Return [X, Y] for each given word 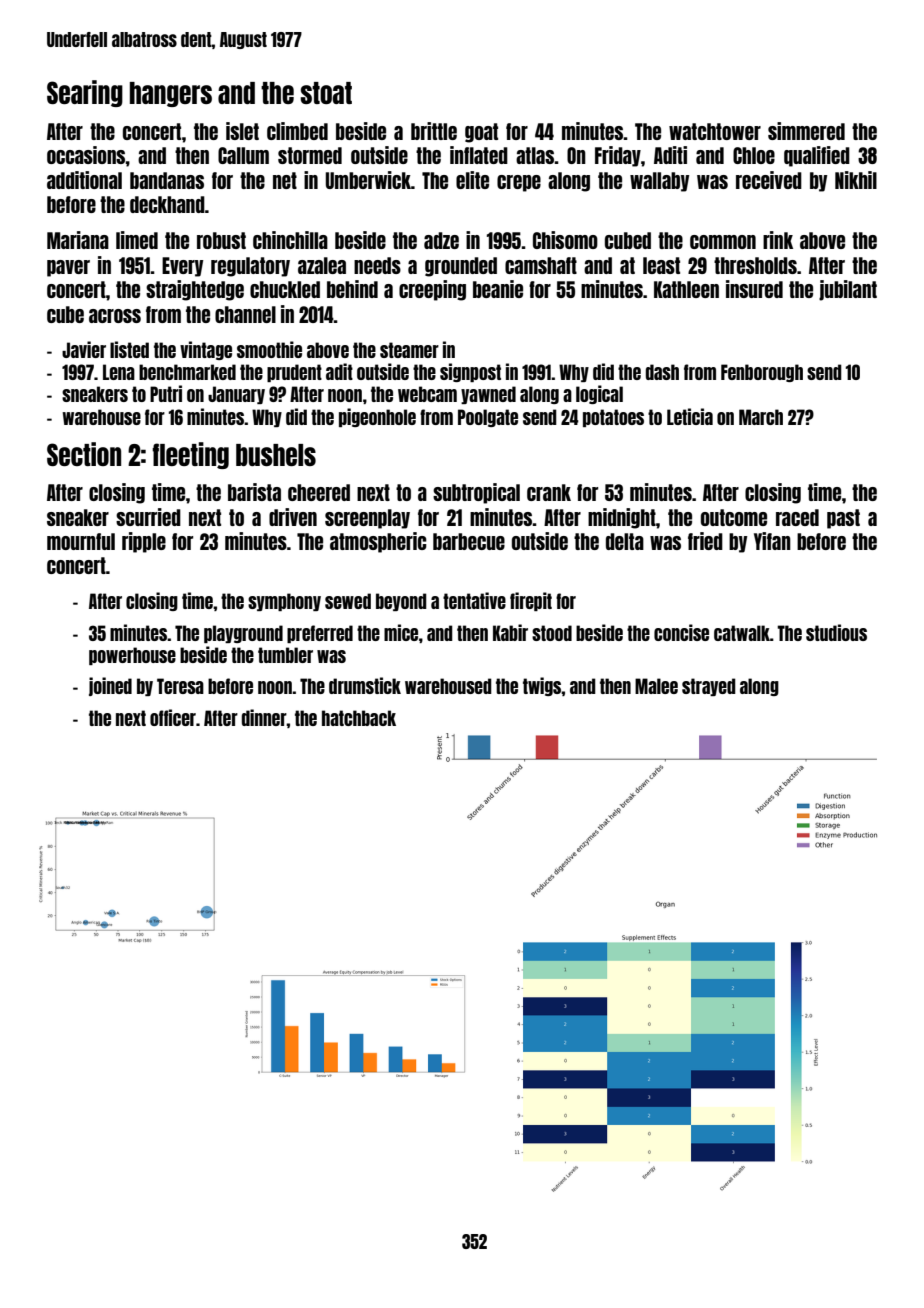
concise [681, 632]
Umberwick [368, 180]
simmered [806, 131]
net [285, 180]
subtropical [476, 493]
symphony [284, 602]
